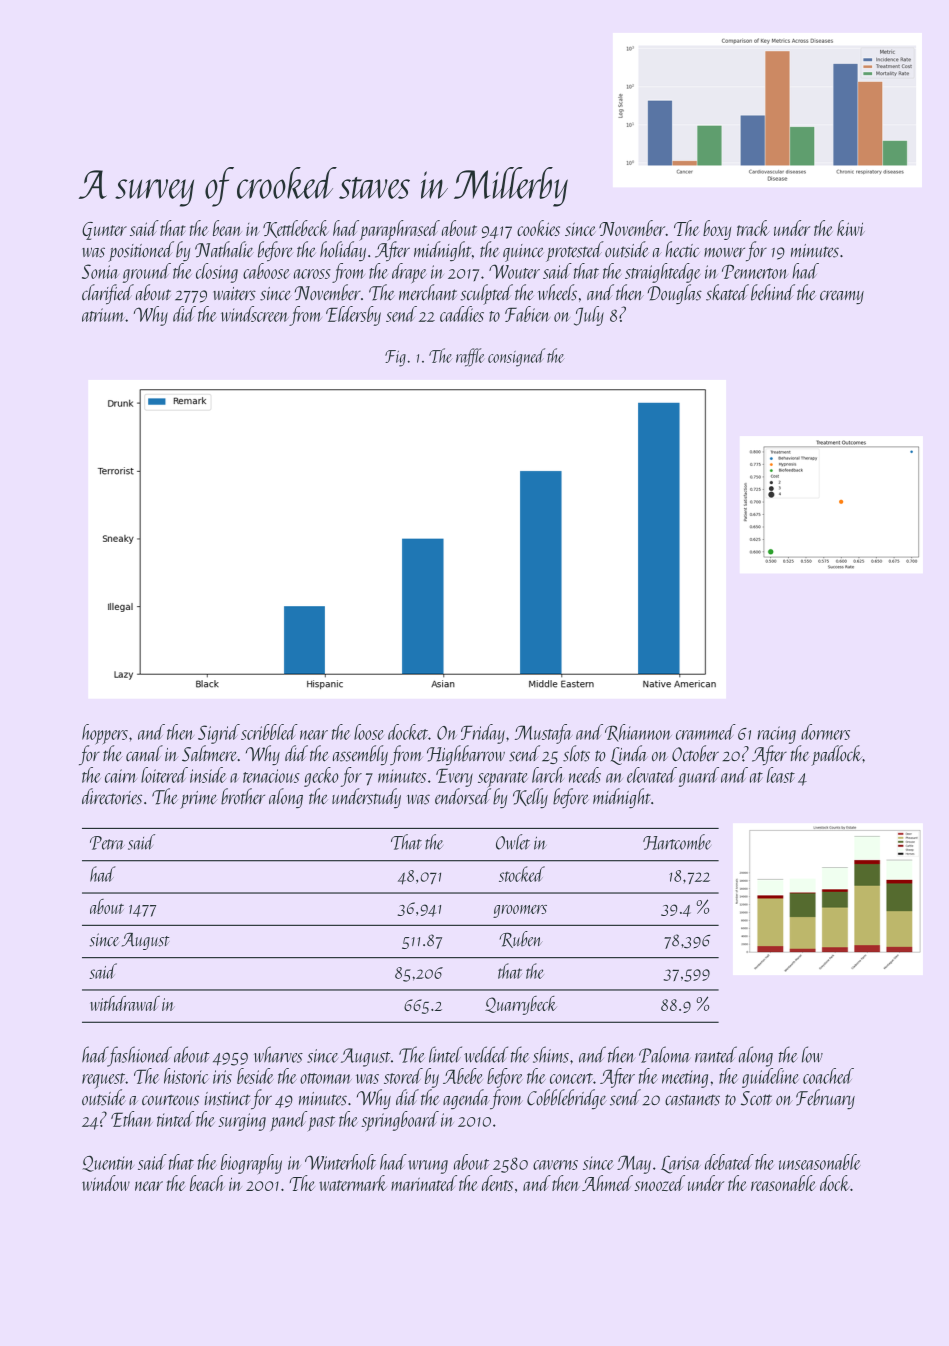 The height and width of the screenshot is (1346, 949). I want to click on creamy, so click(842, 297).
